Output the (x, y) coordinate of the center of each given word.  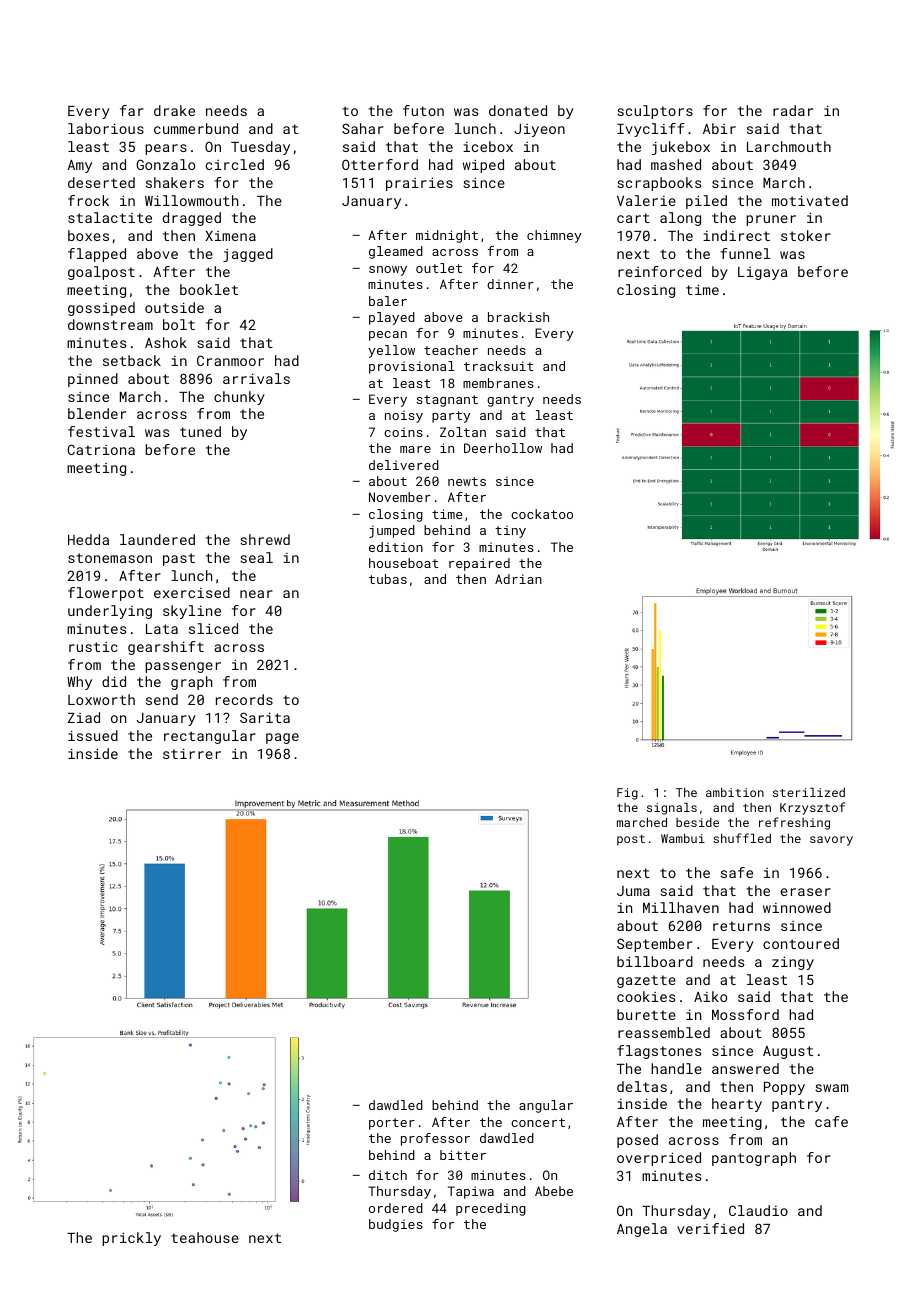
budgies (396, 1225)
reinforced (659, 271)
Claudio (758, 1210)
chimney (554, 236)
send (162, 699)
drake (174, 110)
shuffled (742, 838)
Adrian (518, 579)
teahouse (205, 1237)
